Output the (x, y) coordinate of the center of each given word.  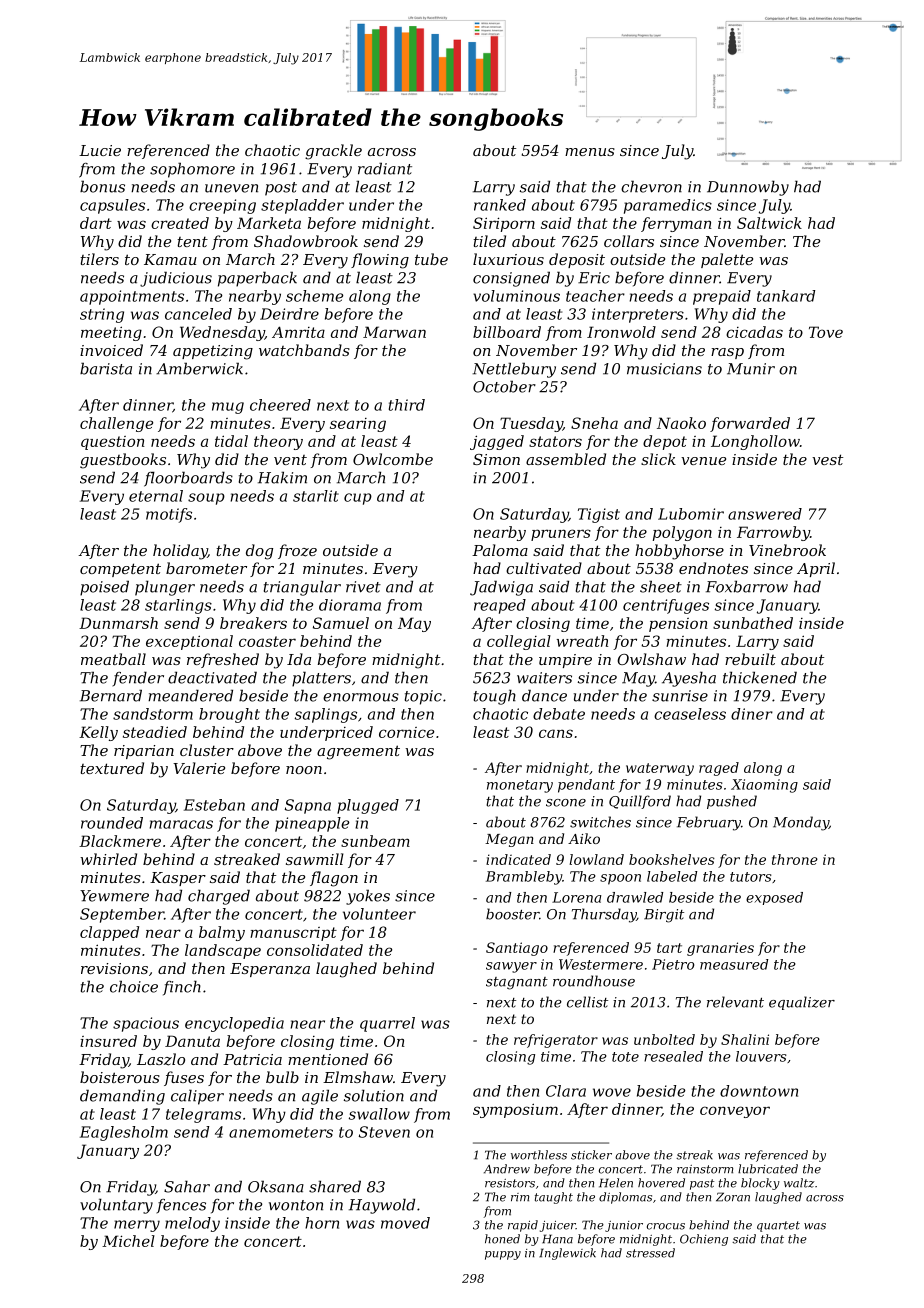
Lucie (100, 150)
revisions (114, 968)
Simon (496, 459)
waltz (799, 1183)
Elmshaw (358, 1077)
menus (590, 152)
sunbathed (753, 623)
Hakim (282, 477)
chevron (651, 186)
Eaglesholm (124, 1133)
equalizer (802, 1003)
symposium (515, 1110)
